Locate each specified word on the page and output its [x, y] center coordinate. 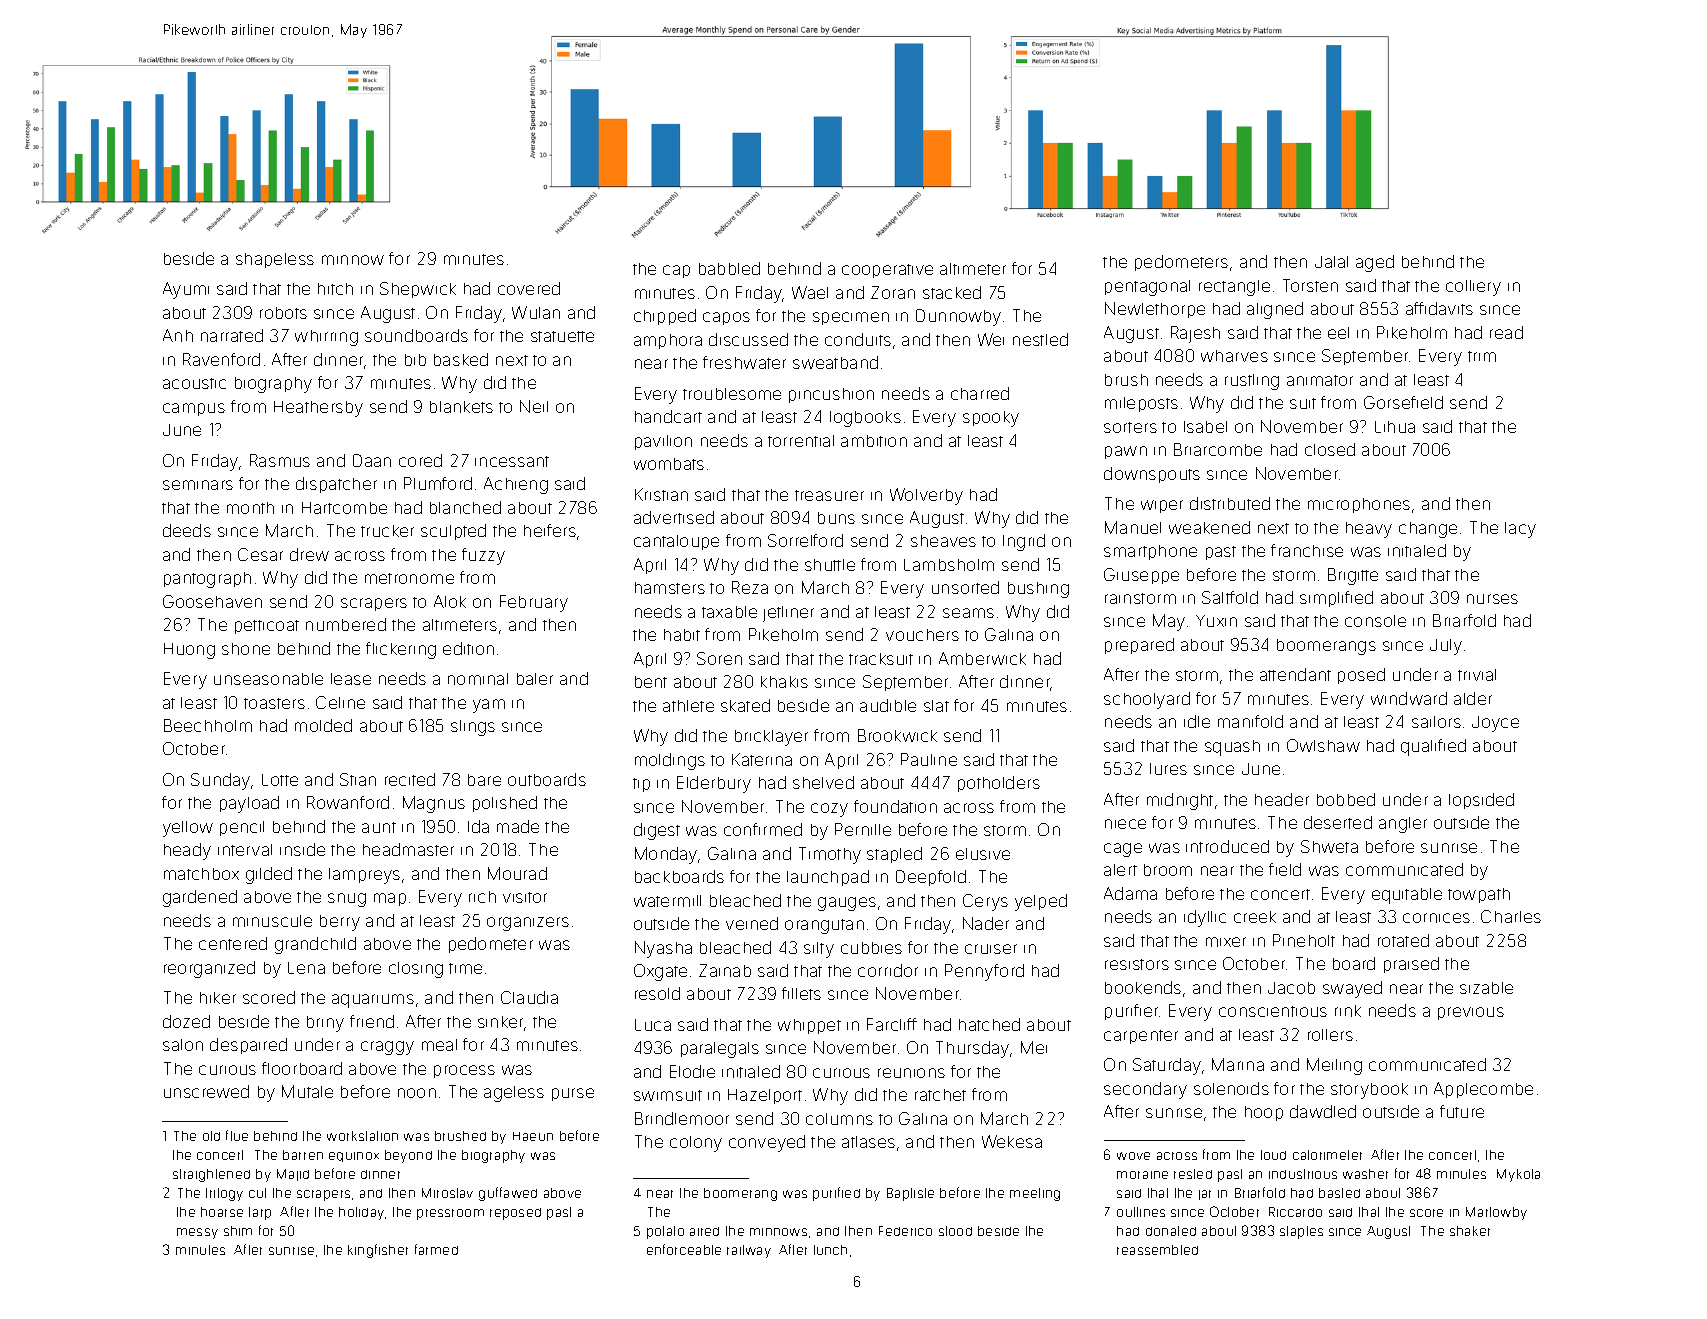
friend [372, 1021]
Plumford [438, 483]
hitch [335, 289]
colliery [1473, 288]
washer [1365, 1174]
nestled [1040, 339]
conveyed [767, 1143]
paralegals [720, 1050]
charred [980, 393]
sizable [1486, 988]
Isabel [1205, 427]
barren [303, 1155]
